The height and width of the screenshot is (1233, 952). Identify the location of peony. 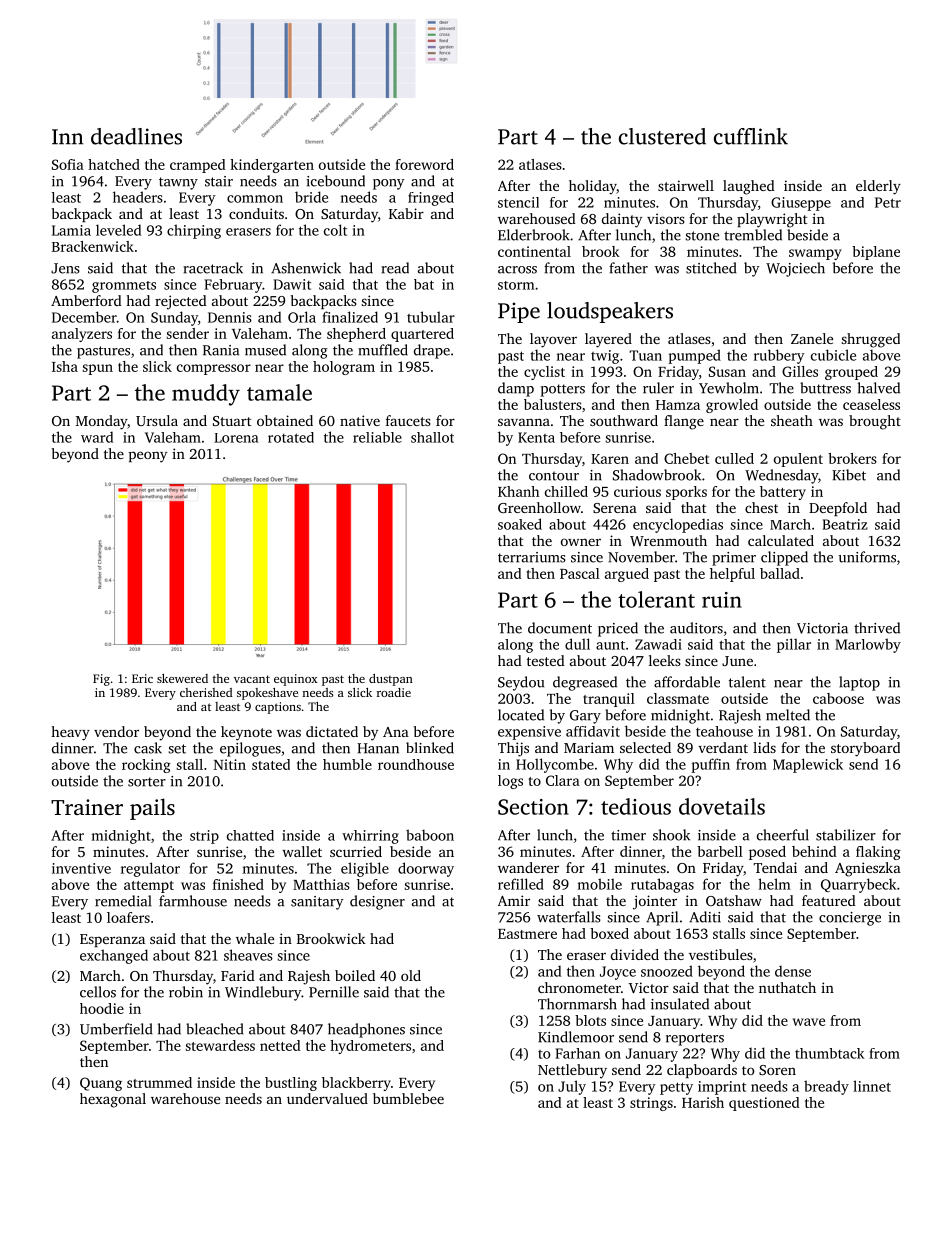
(148, 457).
